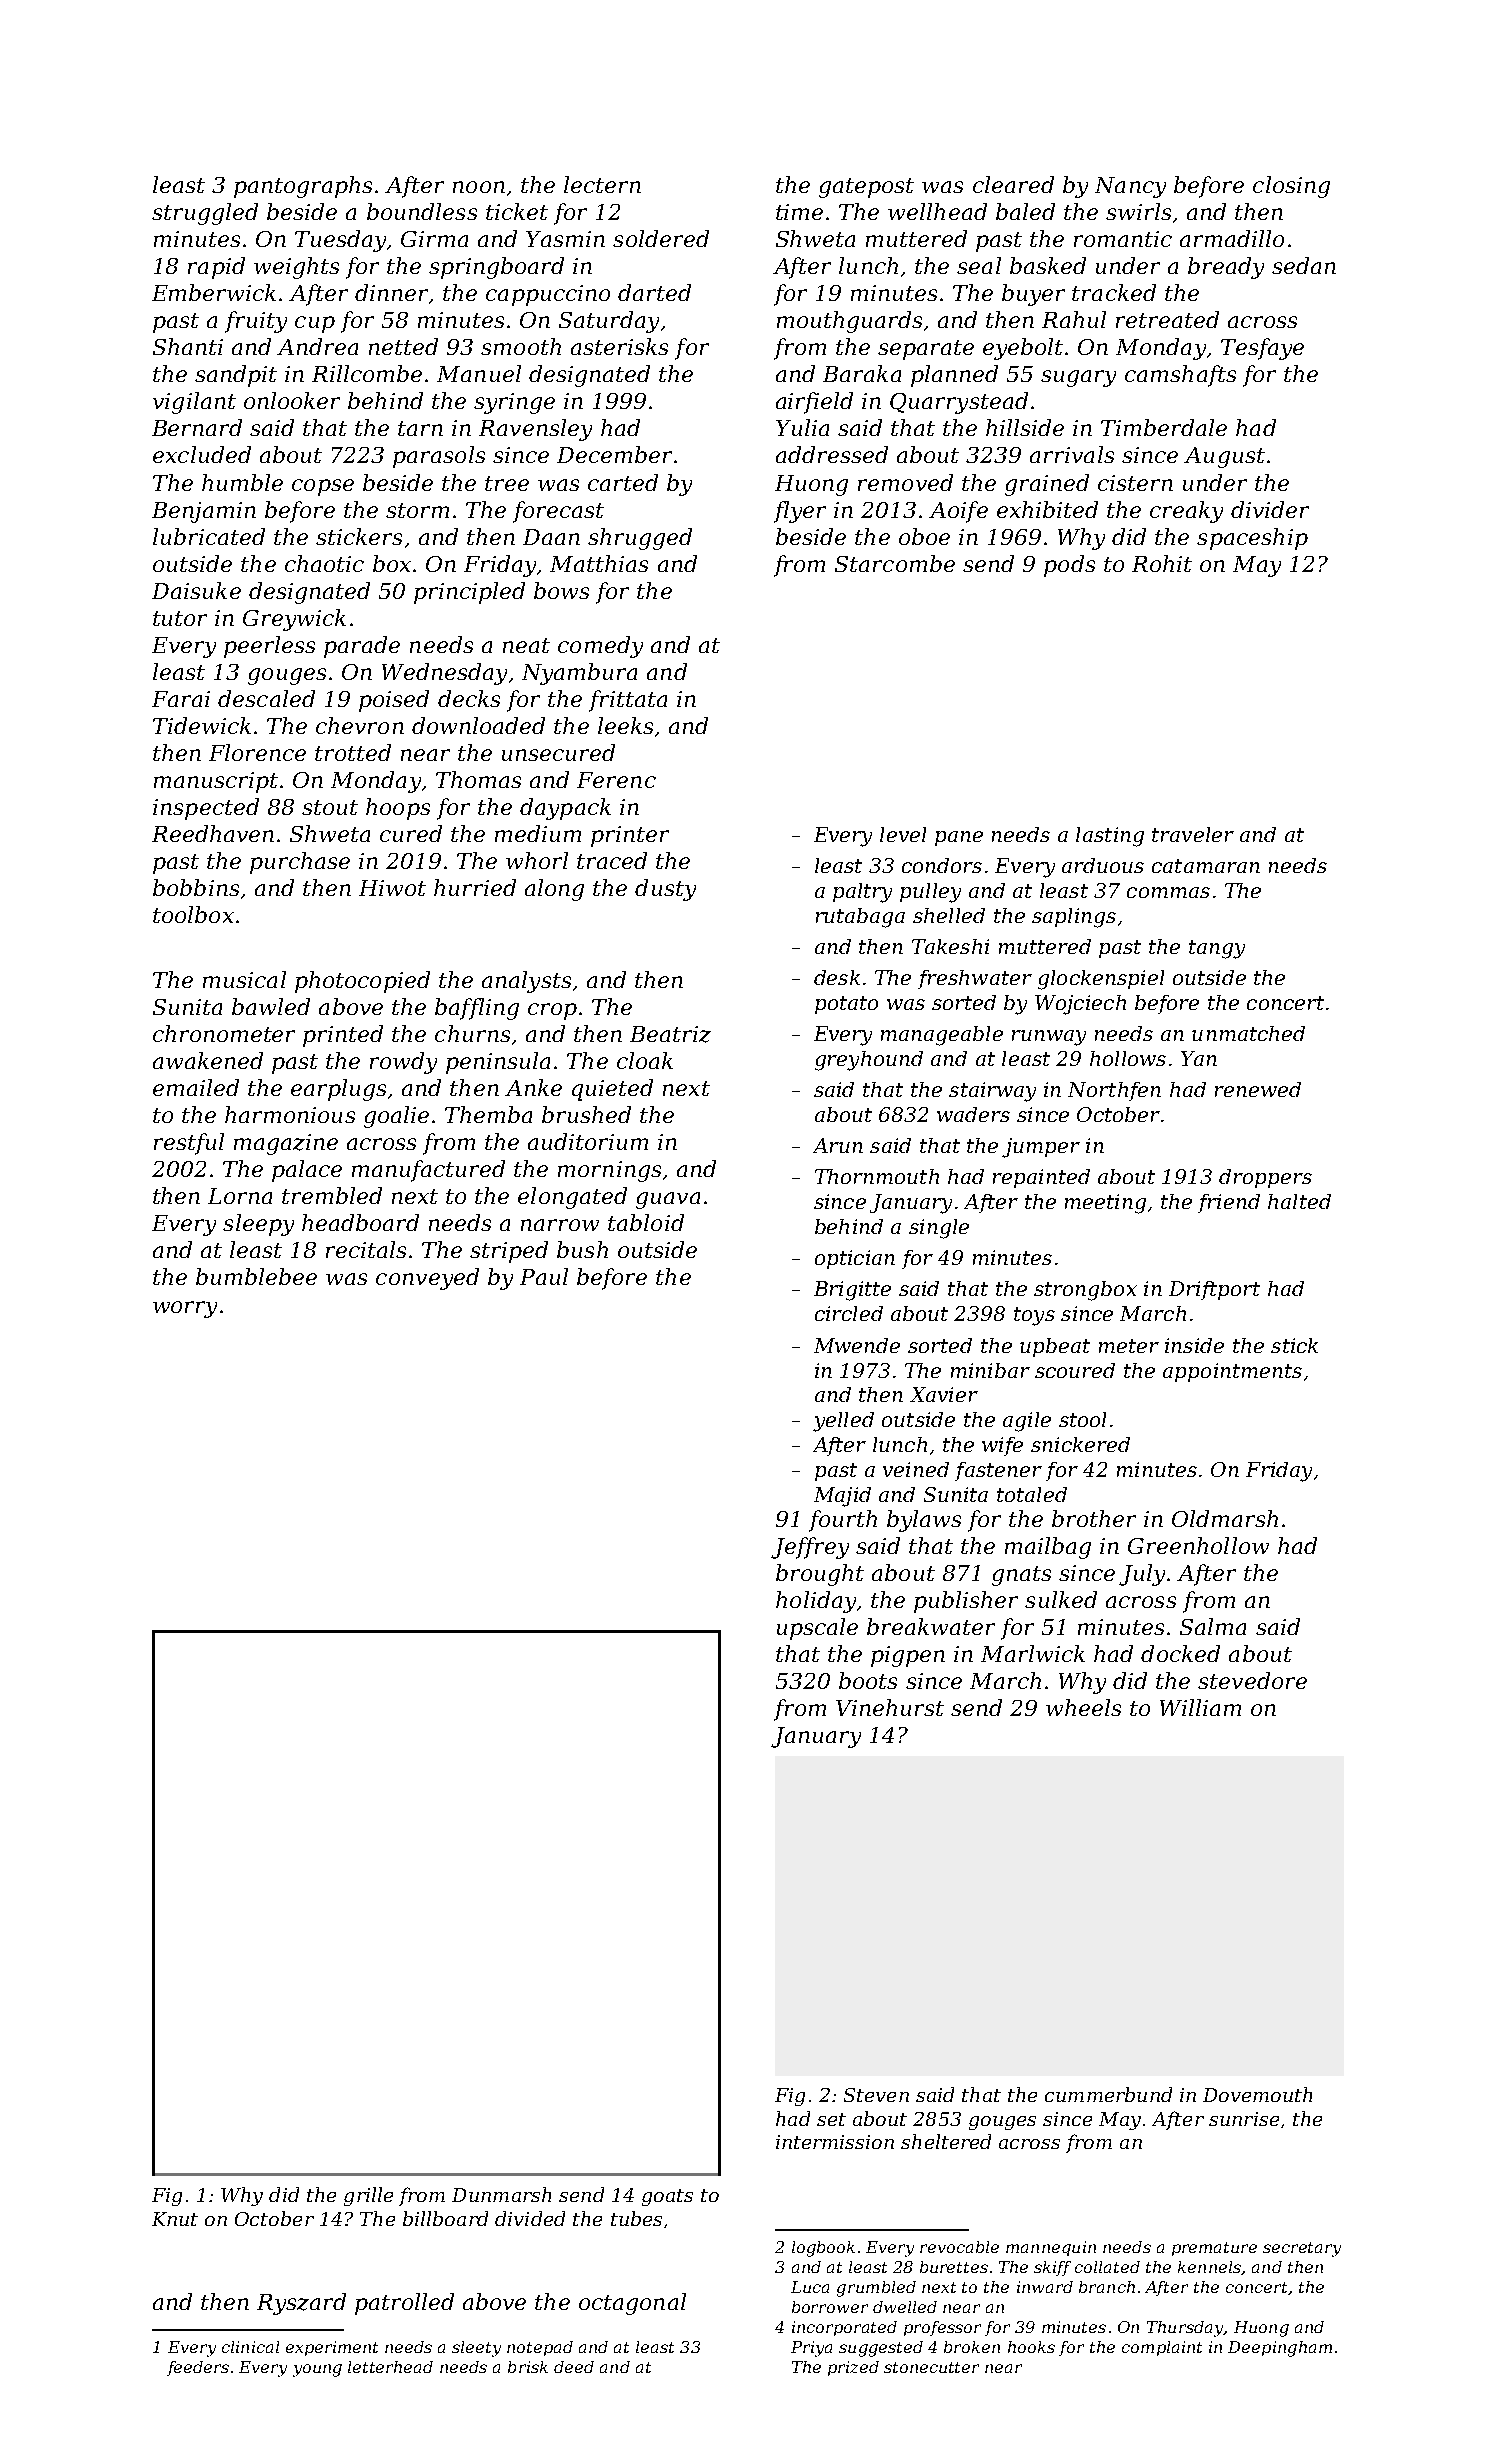  I want to click on upscale, so click(817, 1629).
